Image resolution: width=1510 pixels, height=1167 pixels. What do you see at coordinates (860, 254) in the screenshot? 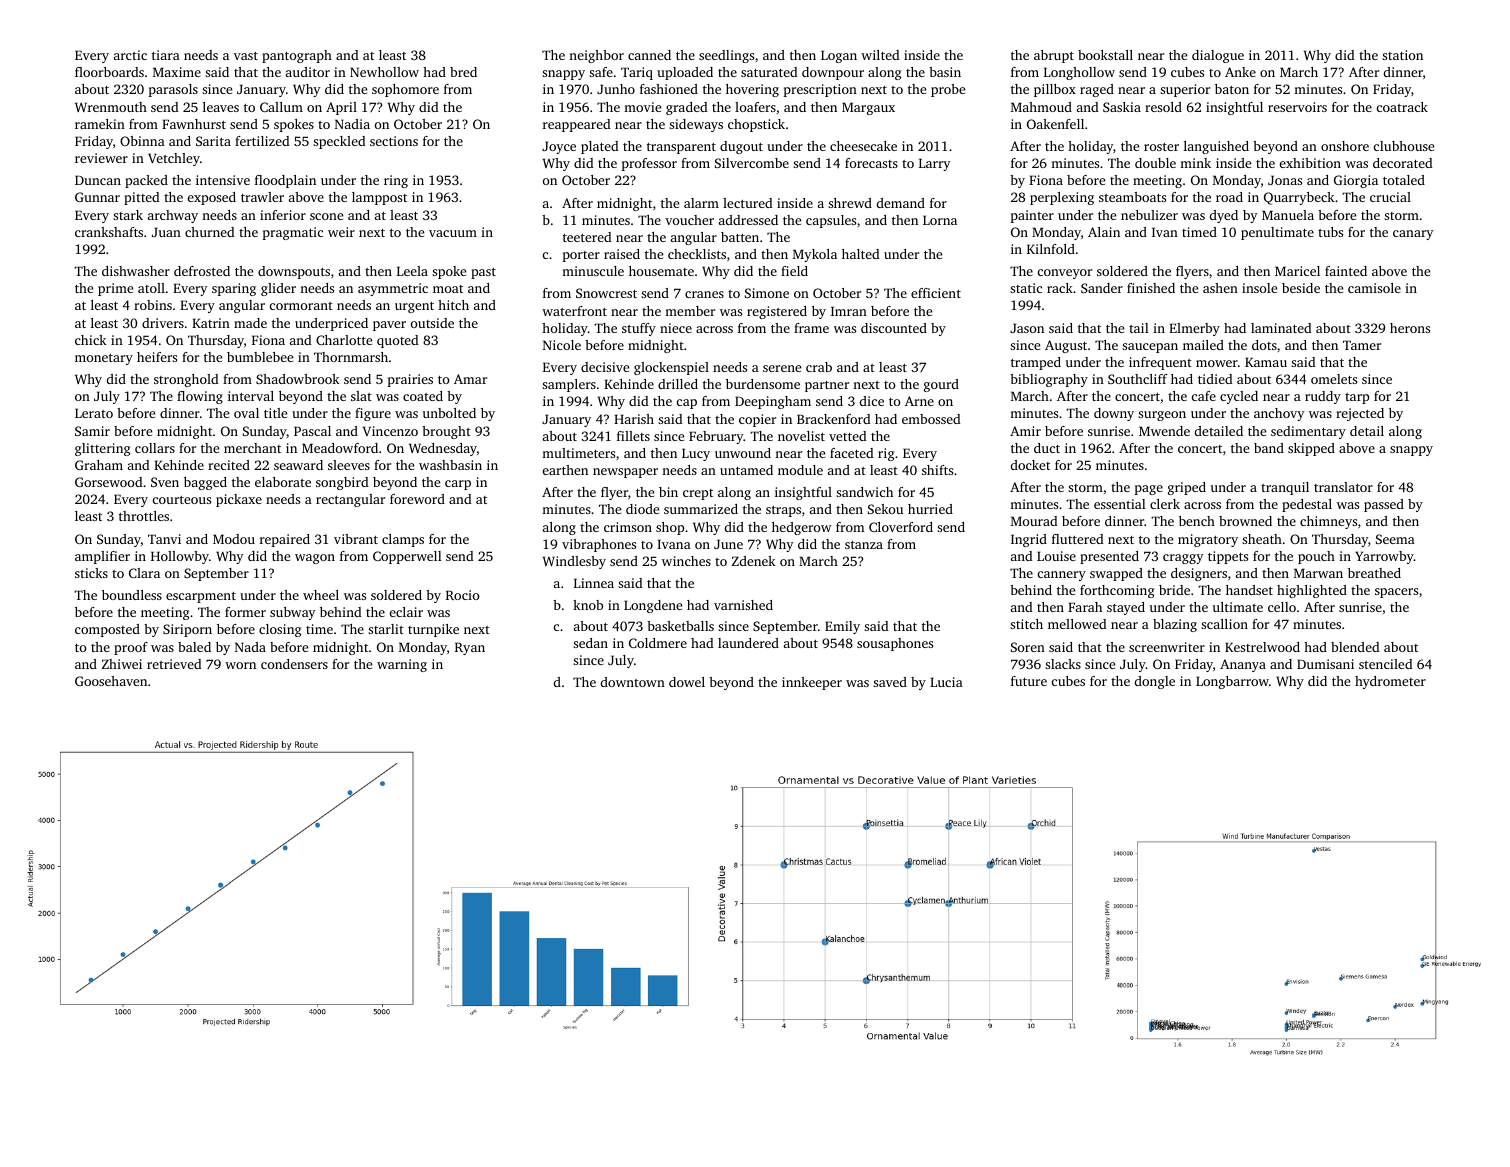
I see `halted` at bounding box center [860, 254].
